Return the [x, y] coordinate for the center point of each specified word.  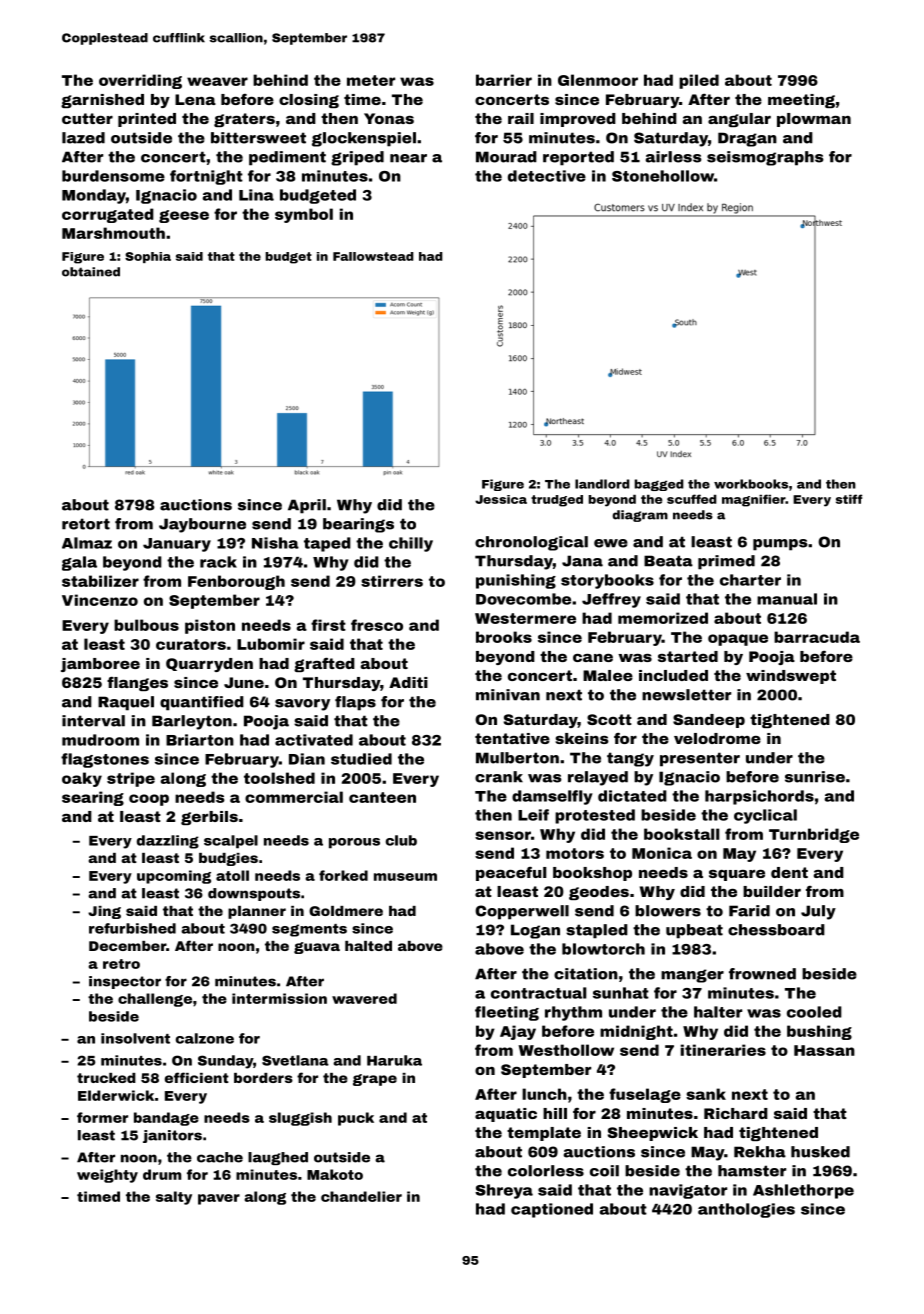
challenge [155, 1000]
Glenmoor [598, 80]
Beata [668, 561]
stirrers [392, 581]
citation [586, 974]
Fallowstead [373, 256]
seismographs [765, 158]
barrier [504, 80]
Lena [195, 99]
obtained [91, 272]
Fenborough [236, 582]
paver [219, 1199]
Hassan [824, 1050]
